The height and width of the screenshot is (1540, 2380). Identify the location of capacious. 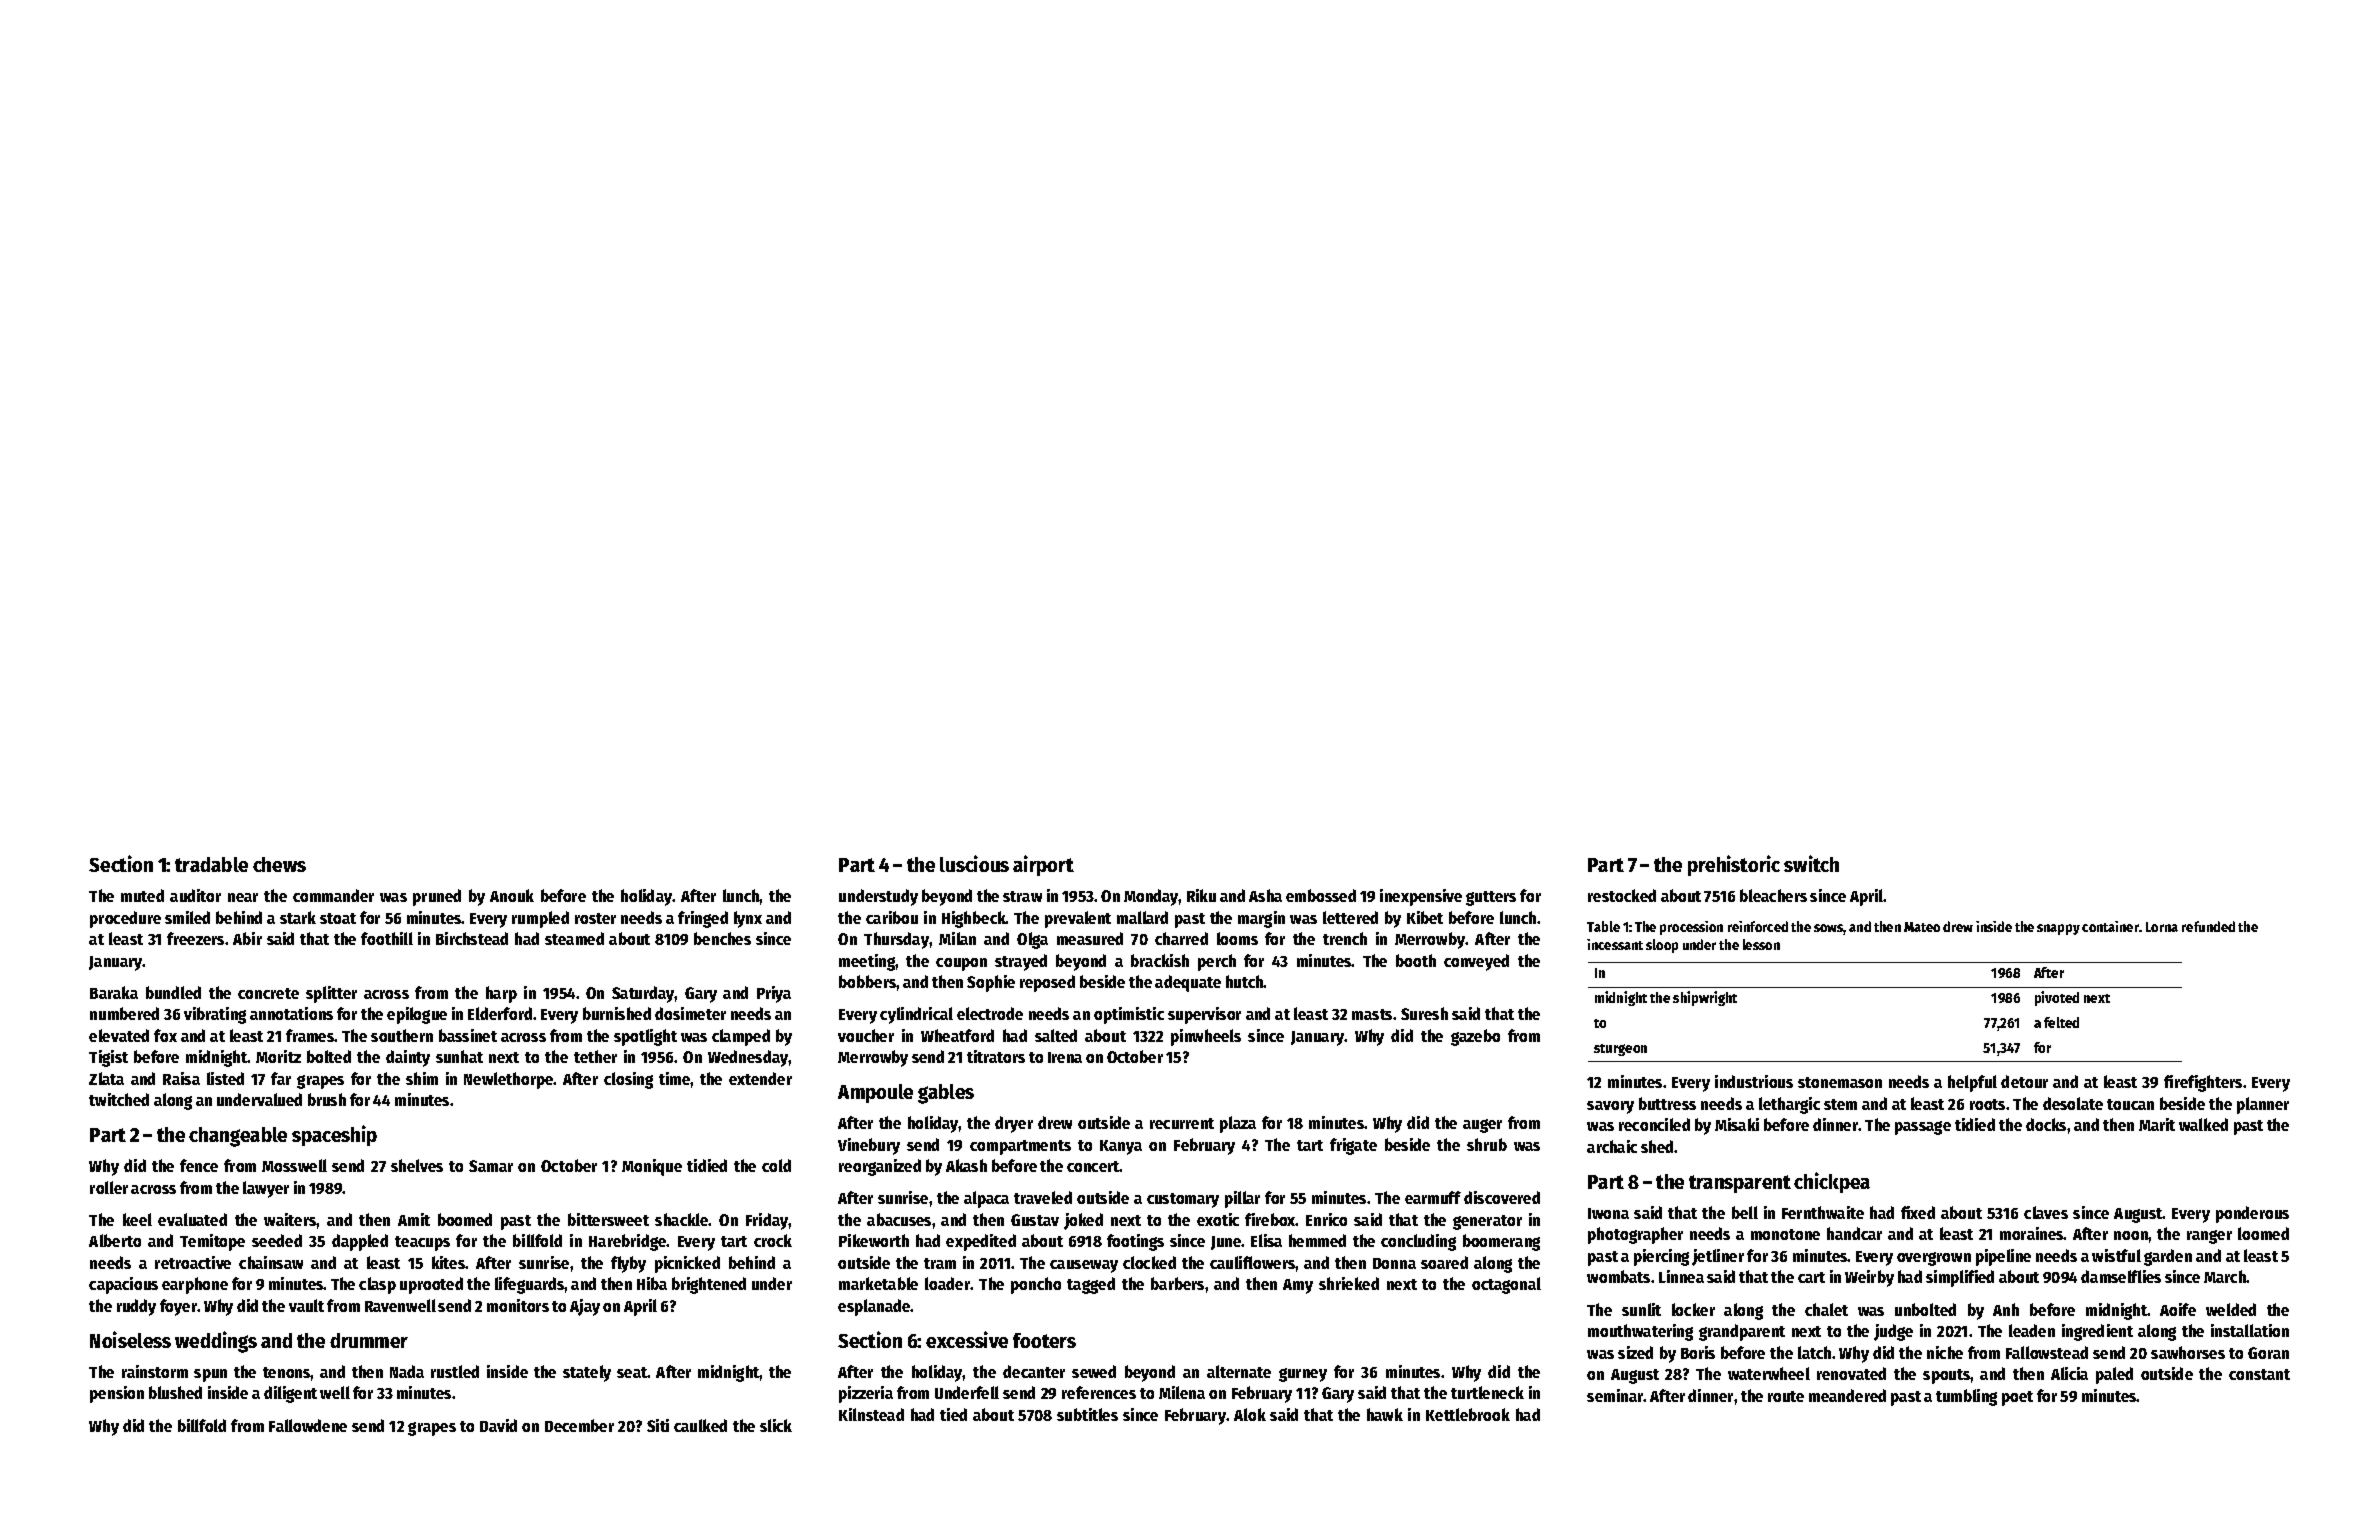
(123, 1285).
